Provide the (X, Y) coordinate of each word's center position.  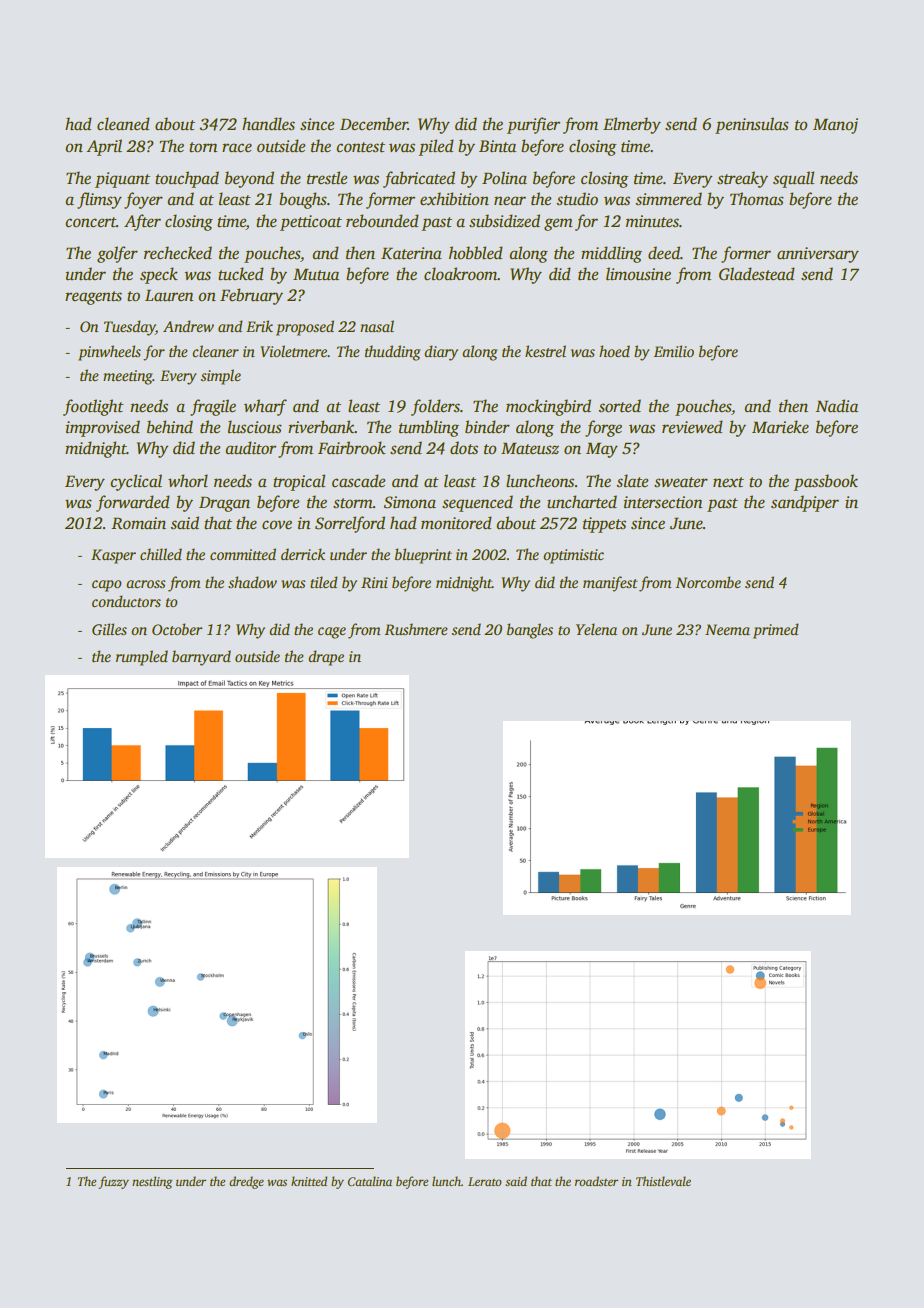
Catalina (370, 1181)
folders (435, 407)
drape (326, 658)
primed (776, 631)
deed (664, 253)
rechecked (178, 253)
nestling (152, 1182)
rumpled (142, 658)
